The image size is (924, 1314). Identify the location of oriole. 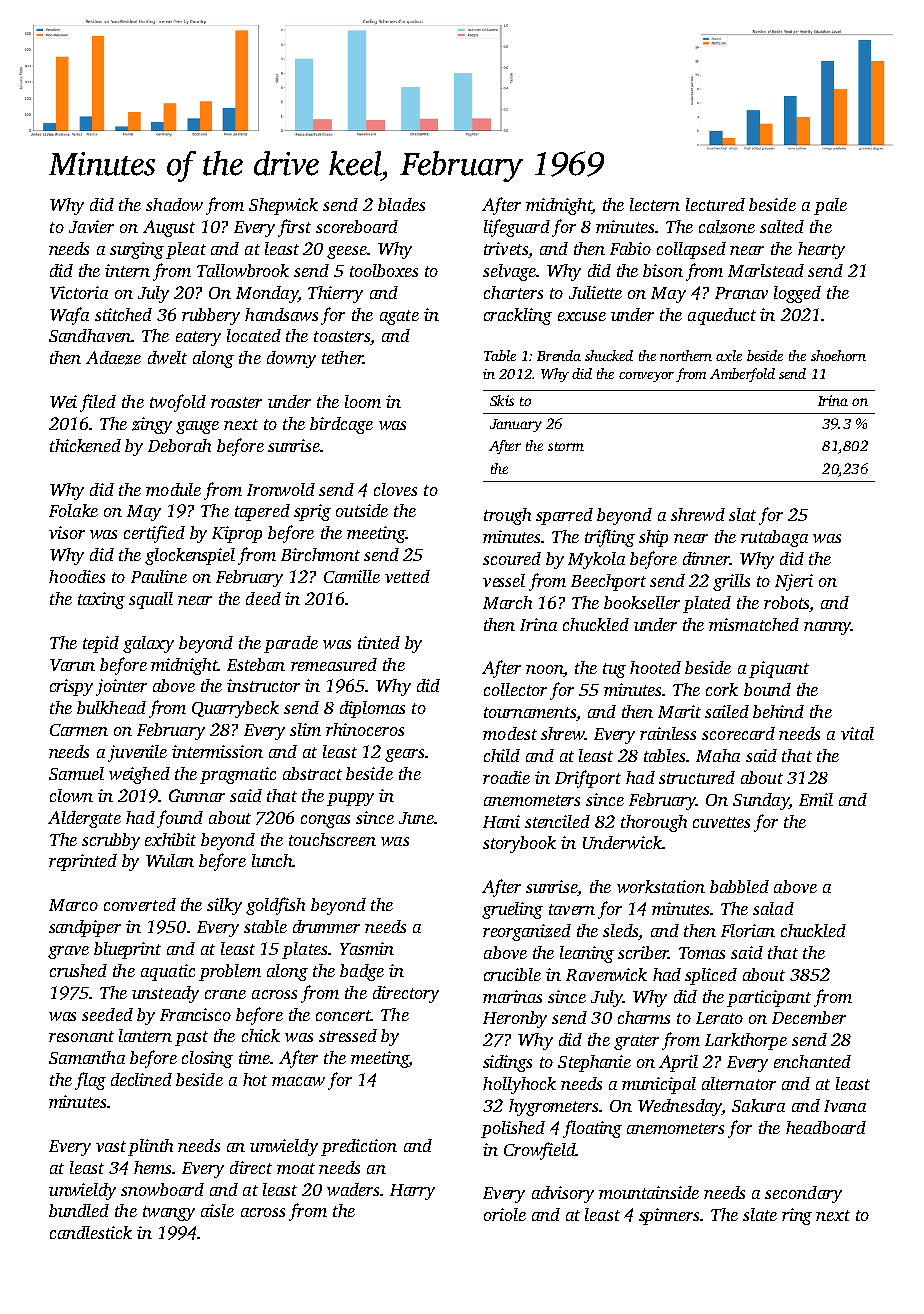
(505, 1214).
